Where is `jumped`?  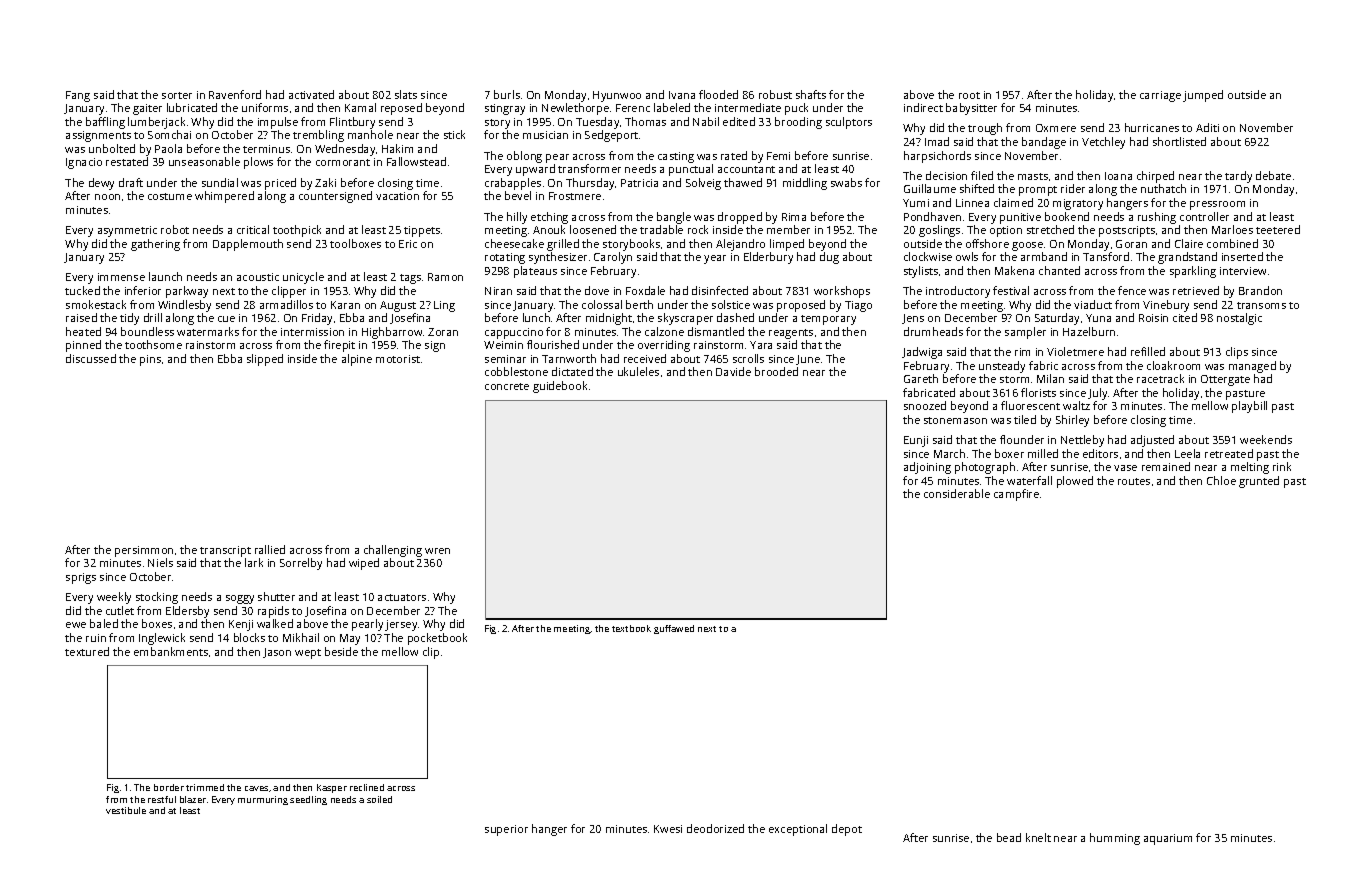
jumped is located at coordinates (1203, 96).
